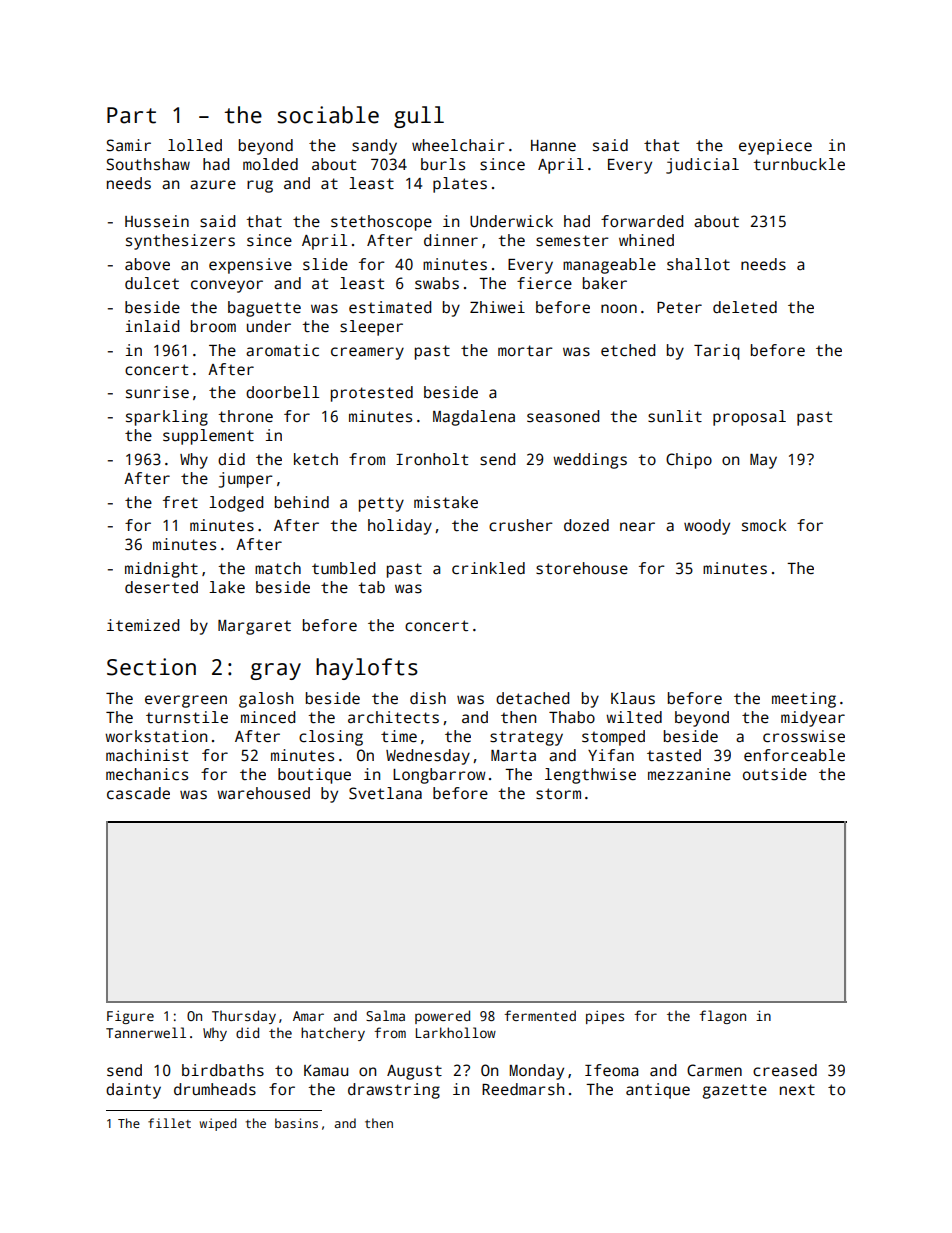 The height and width of the document is (1233, 952). I want to click on dinner, so click(451, 240).
